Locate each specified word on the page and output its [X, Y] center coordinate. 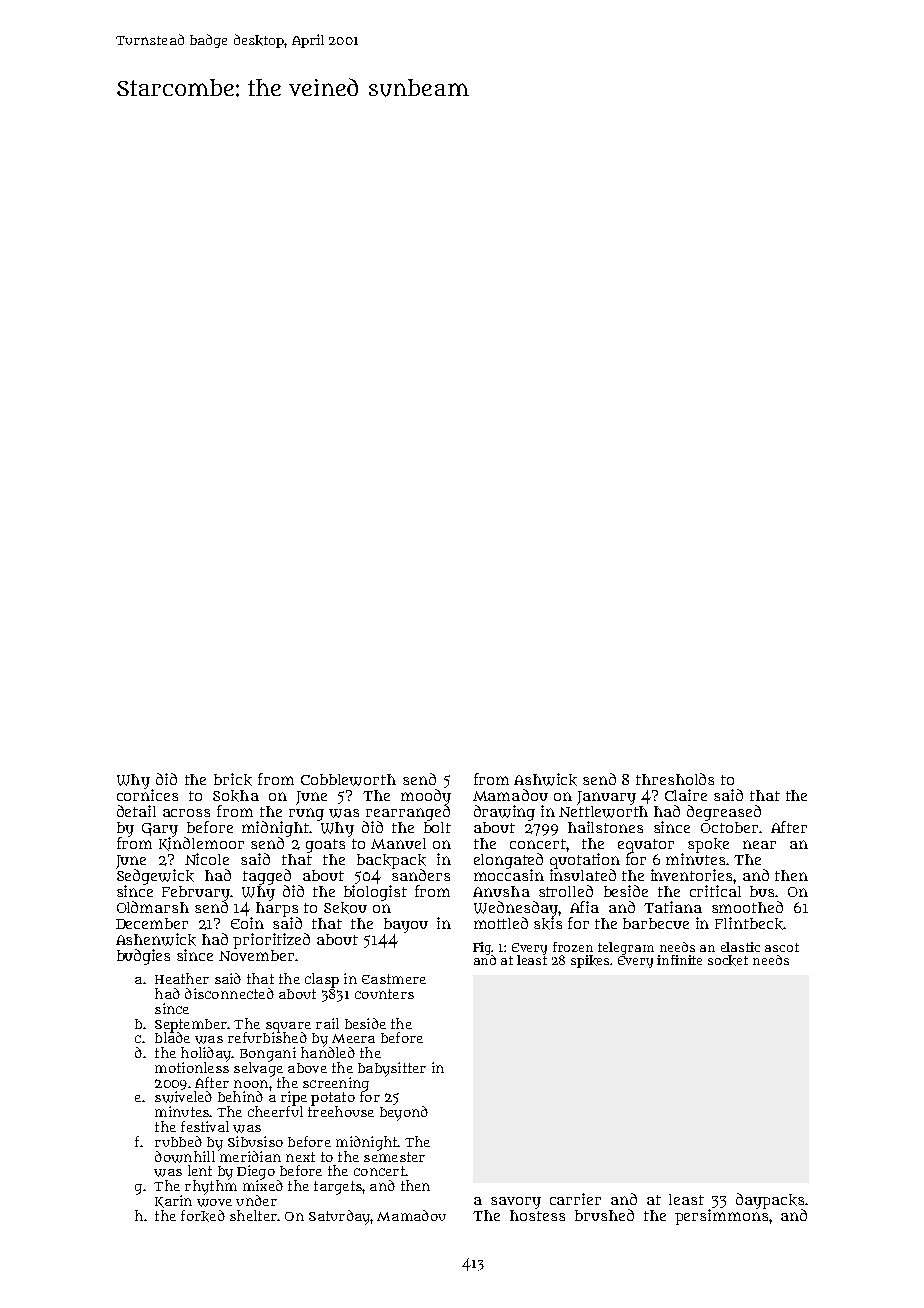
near [759, 844]
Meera [353, 1038]
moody [426, 797]
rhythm [211, 1187]
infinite [679, 960]
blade [172, 1037]
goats [325, 846]
